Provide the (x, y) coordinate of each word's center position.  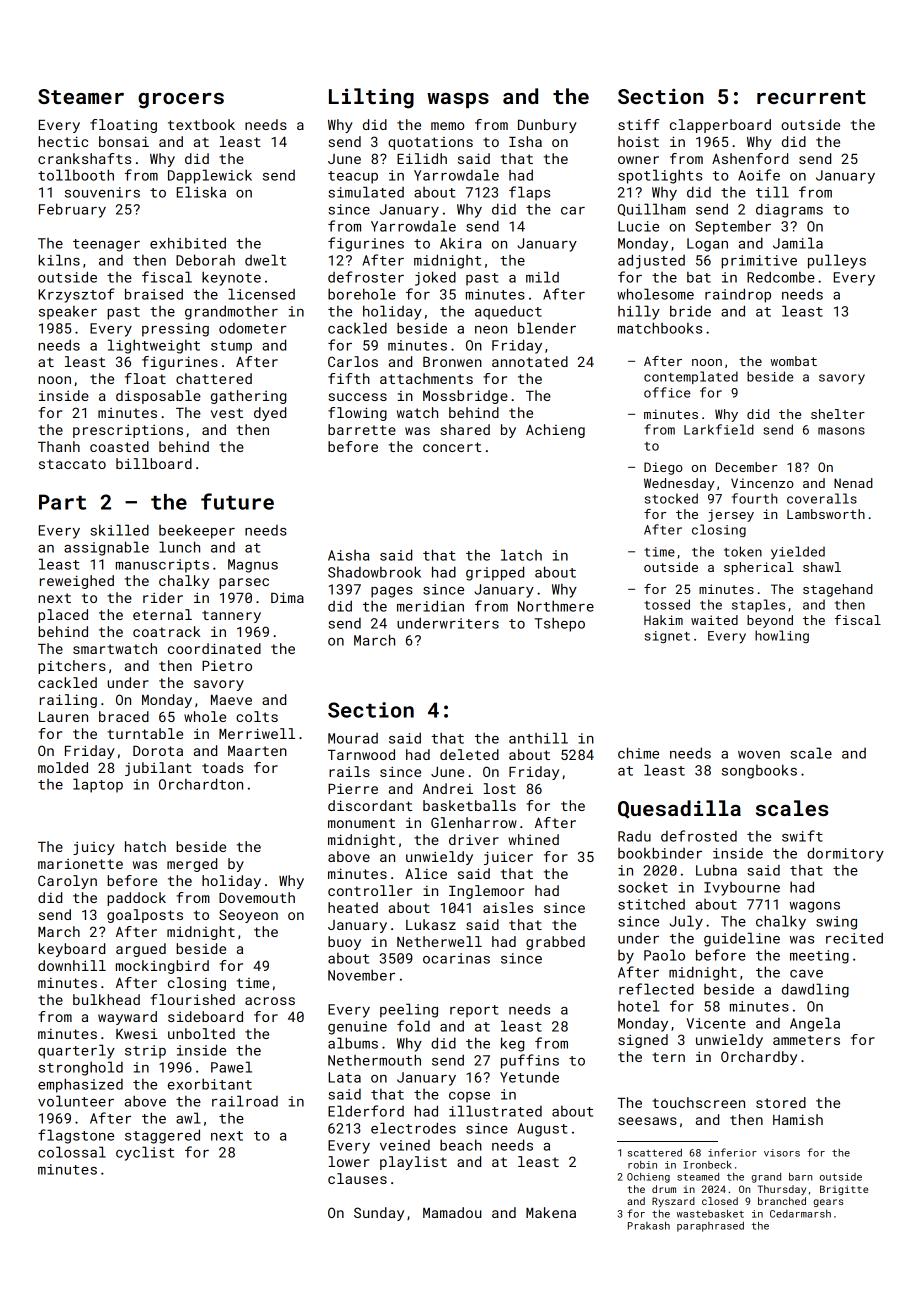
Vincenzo (762, 483)
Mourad (353, 738)
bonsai (124, 141)
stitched (651, 904)
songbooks (759, 771)
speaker (68, 313)
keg (512, 1044)
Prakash (649, 1226)
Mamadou (452, 1212)
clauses (357, 1178)
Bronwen (452, 362)
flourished (192, 999)
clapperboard (720, 126)
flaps (529, 193)
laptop (98, 785)
